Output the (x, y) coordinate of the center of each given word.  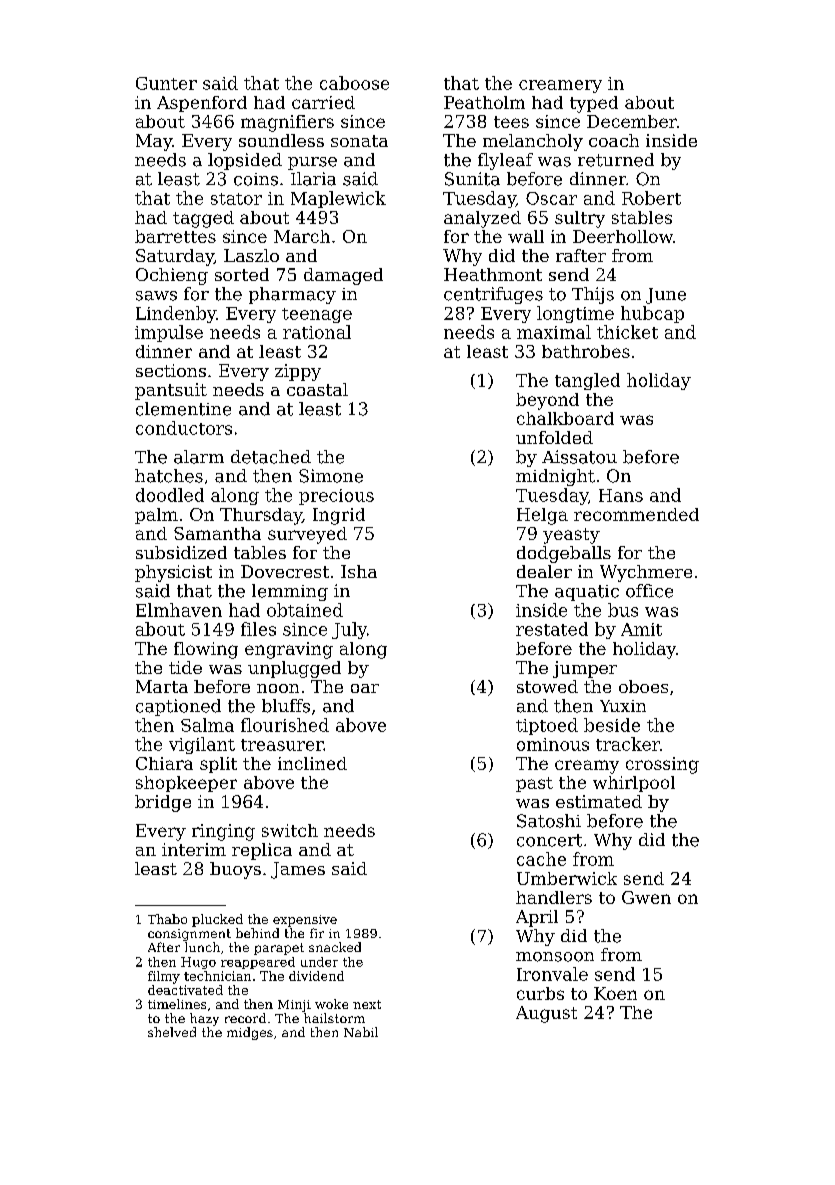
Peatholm (484, 102)
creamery (560, 86)
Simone (331, 476)
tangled (587, 381)
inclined (312, 763)
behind (257, 933)
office (649, 591)
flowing (206, 650)
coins (256, 179)
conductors (184, 428)
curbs (540, 993)
